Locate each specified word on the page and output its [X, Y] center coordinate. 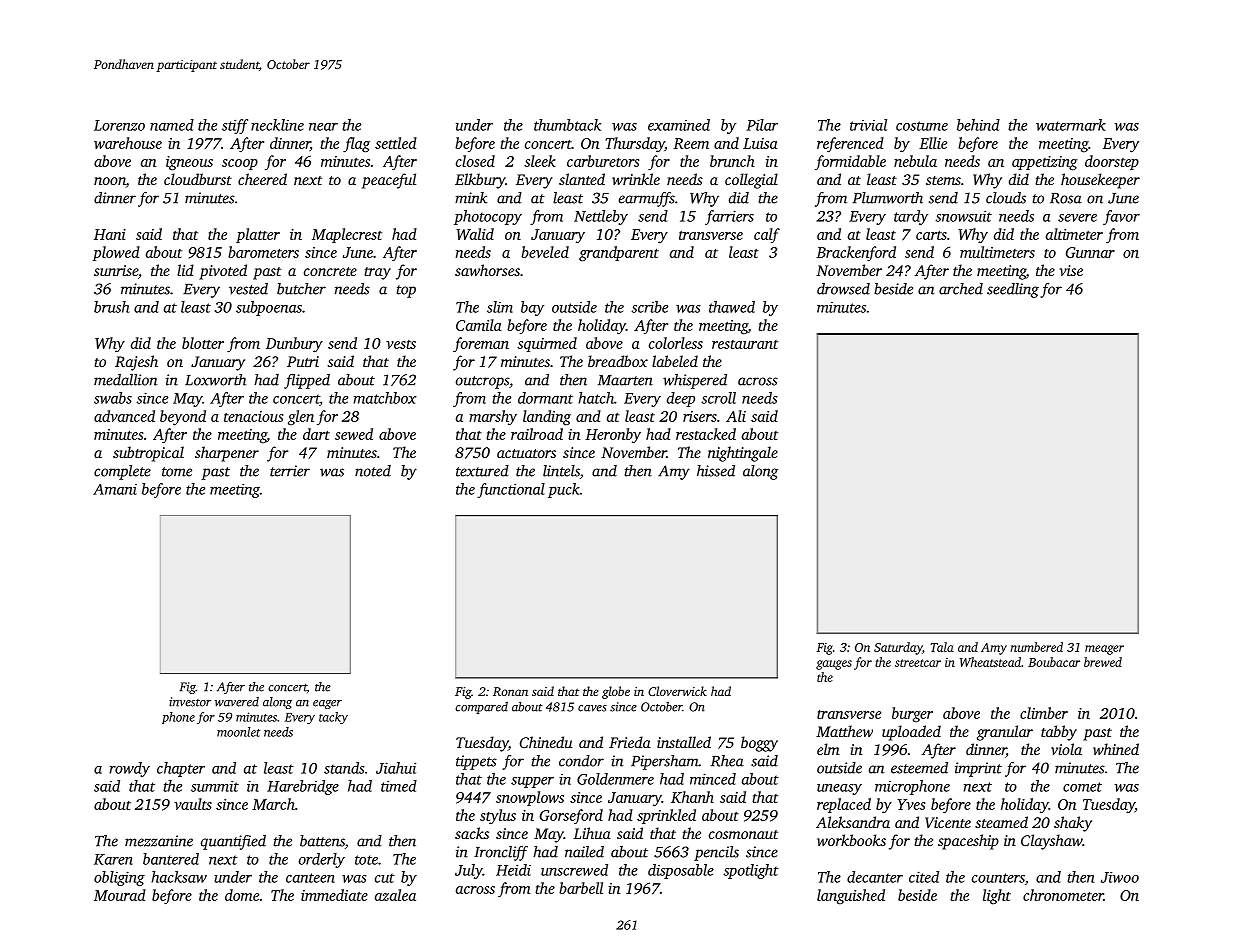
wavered [237, 702]
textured [482, 471]
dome [242, 895]
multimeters [997, 252]
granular [1005, 733]
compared [481, 708]
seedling [1013, 290]
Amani [115, 489]
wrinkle [636, 179]
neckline [277, 125]
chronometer [1063, 895]
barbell [581, 888]
